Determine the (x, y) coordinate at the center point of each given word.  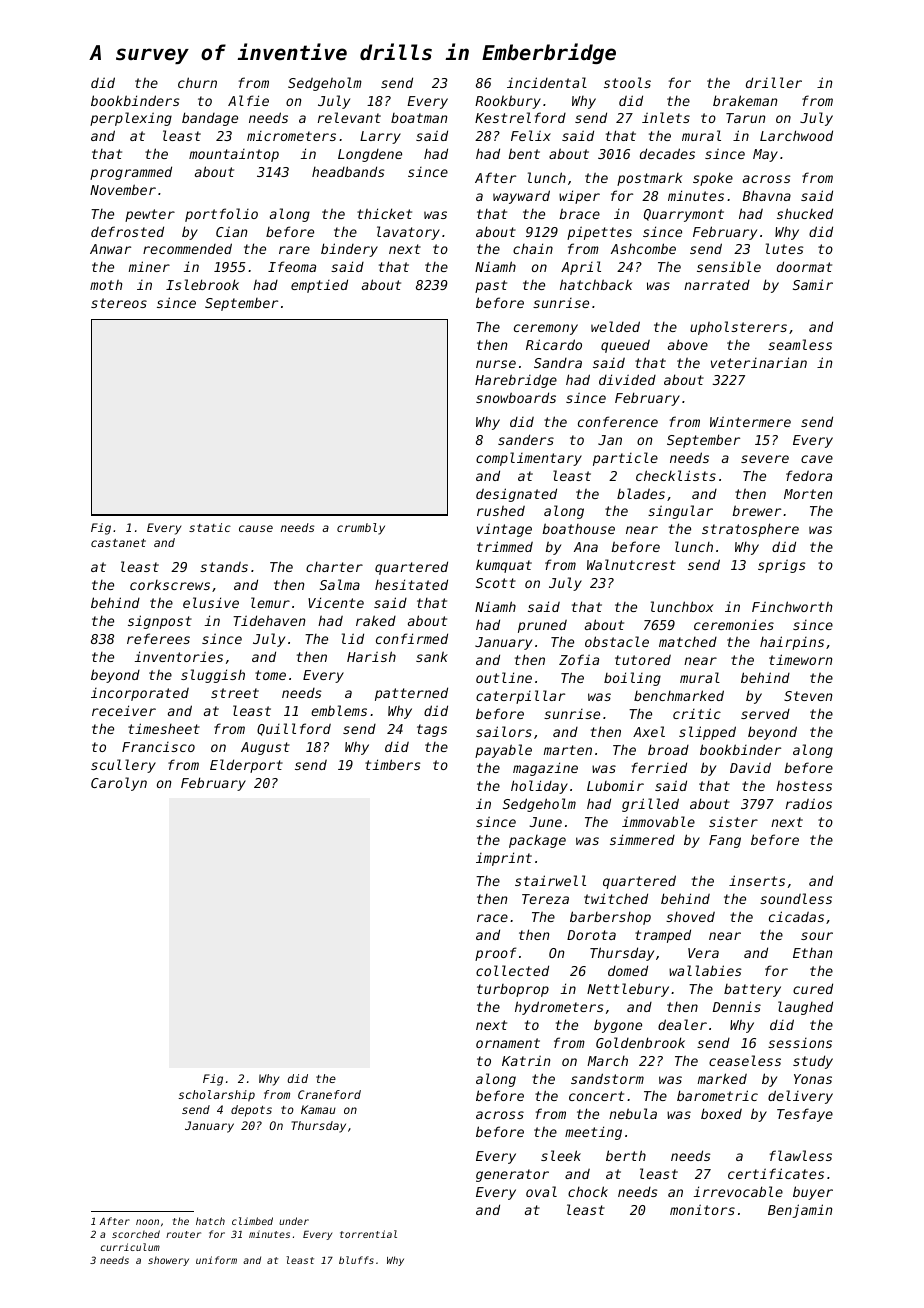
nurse (496, 364)
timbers (393, 764)
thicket (384, 213)
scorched (136, 1234)
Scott (496, 583)
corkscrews (170, 585)
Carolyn (119, 784)
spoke (713, 179)
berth (626, 1155)
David (750, 767)
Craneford (329, 1094)
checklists (676, 475)
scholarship (217, 1096)
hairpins (792, 643)
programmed (131, 173)
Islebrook (202, 284)
